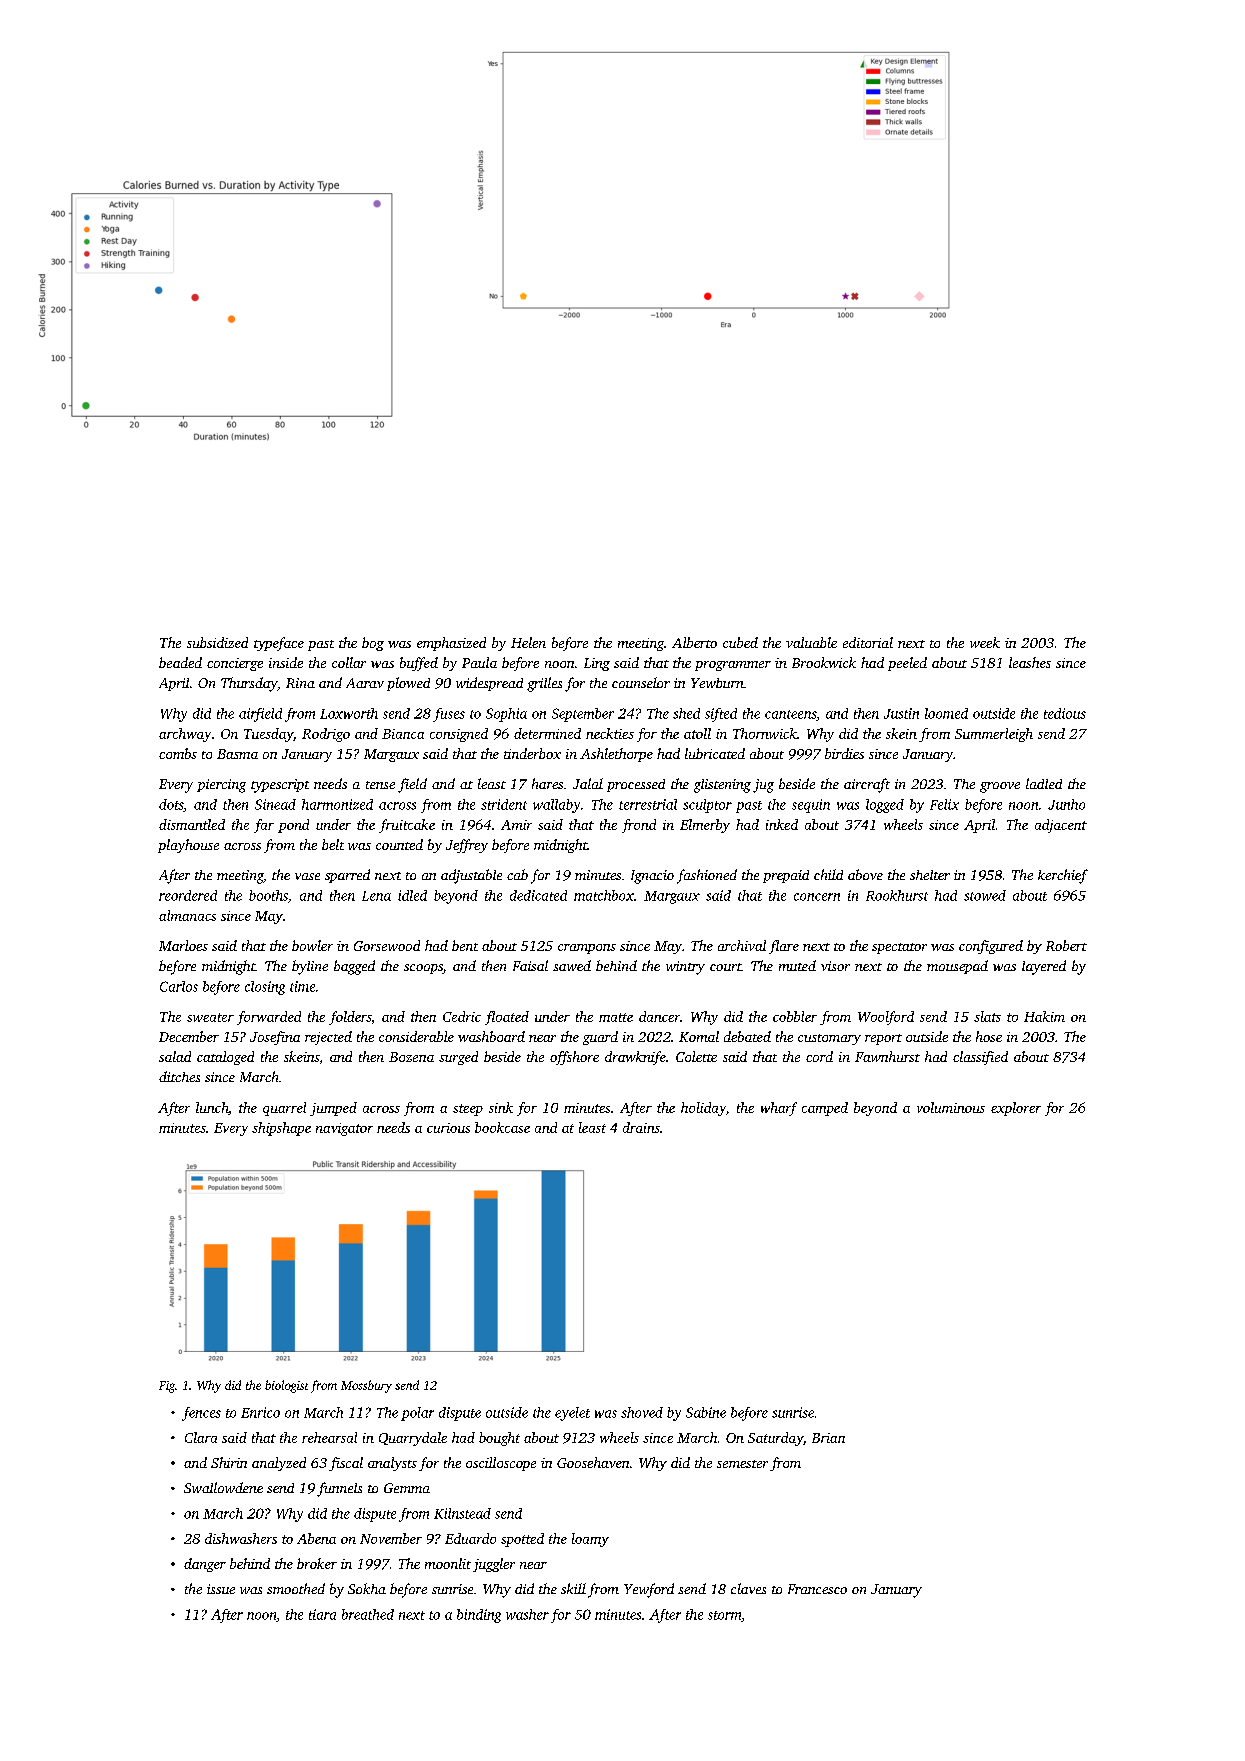 This screenshot has width=1245, height=1761. What do you see at coordinates (722, 786) in the screenshot?
I see `glistening` at bounding box center [722, 786].
